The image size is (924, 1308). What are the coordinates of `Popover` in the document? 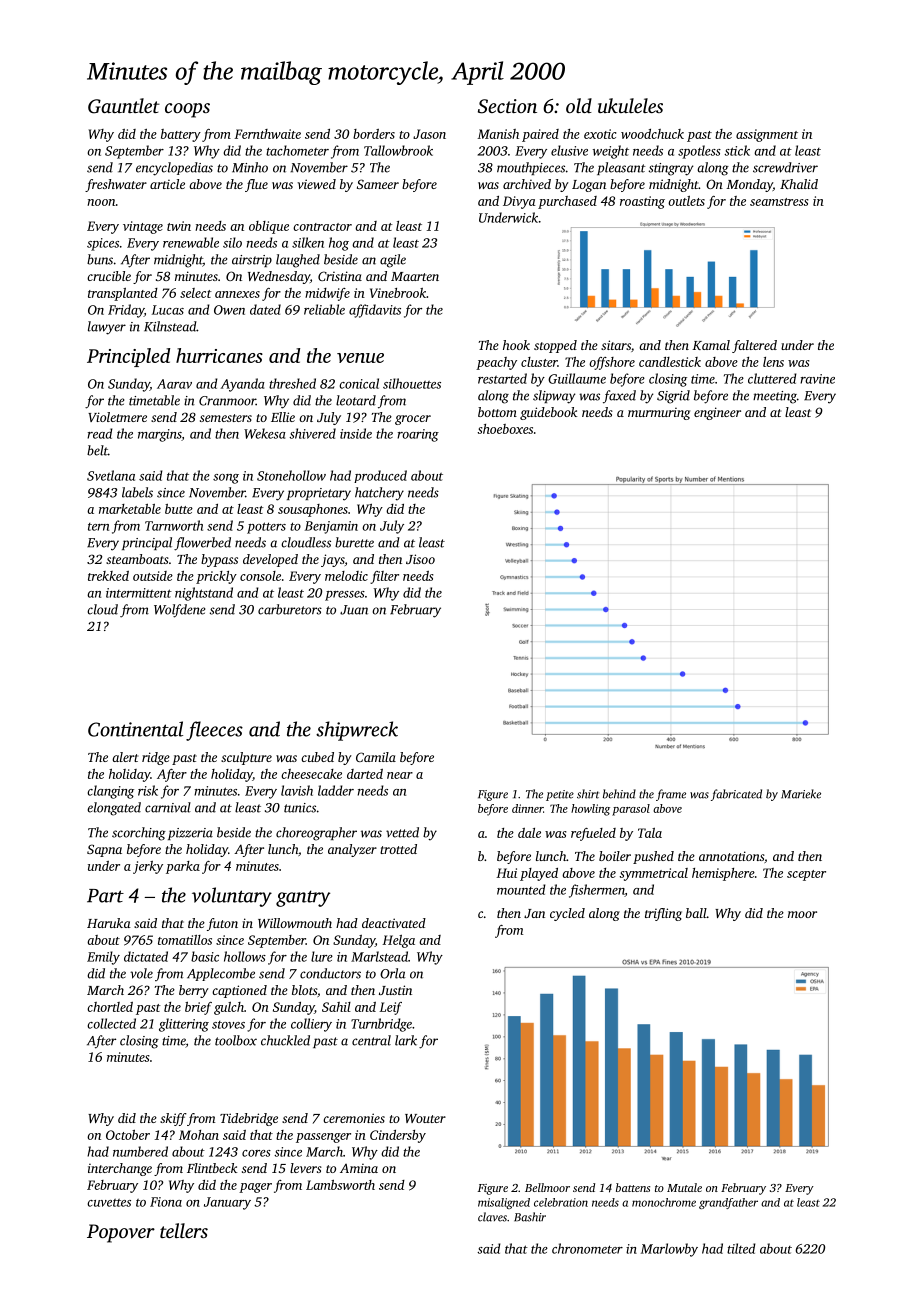 It's located at (121, 1233).
